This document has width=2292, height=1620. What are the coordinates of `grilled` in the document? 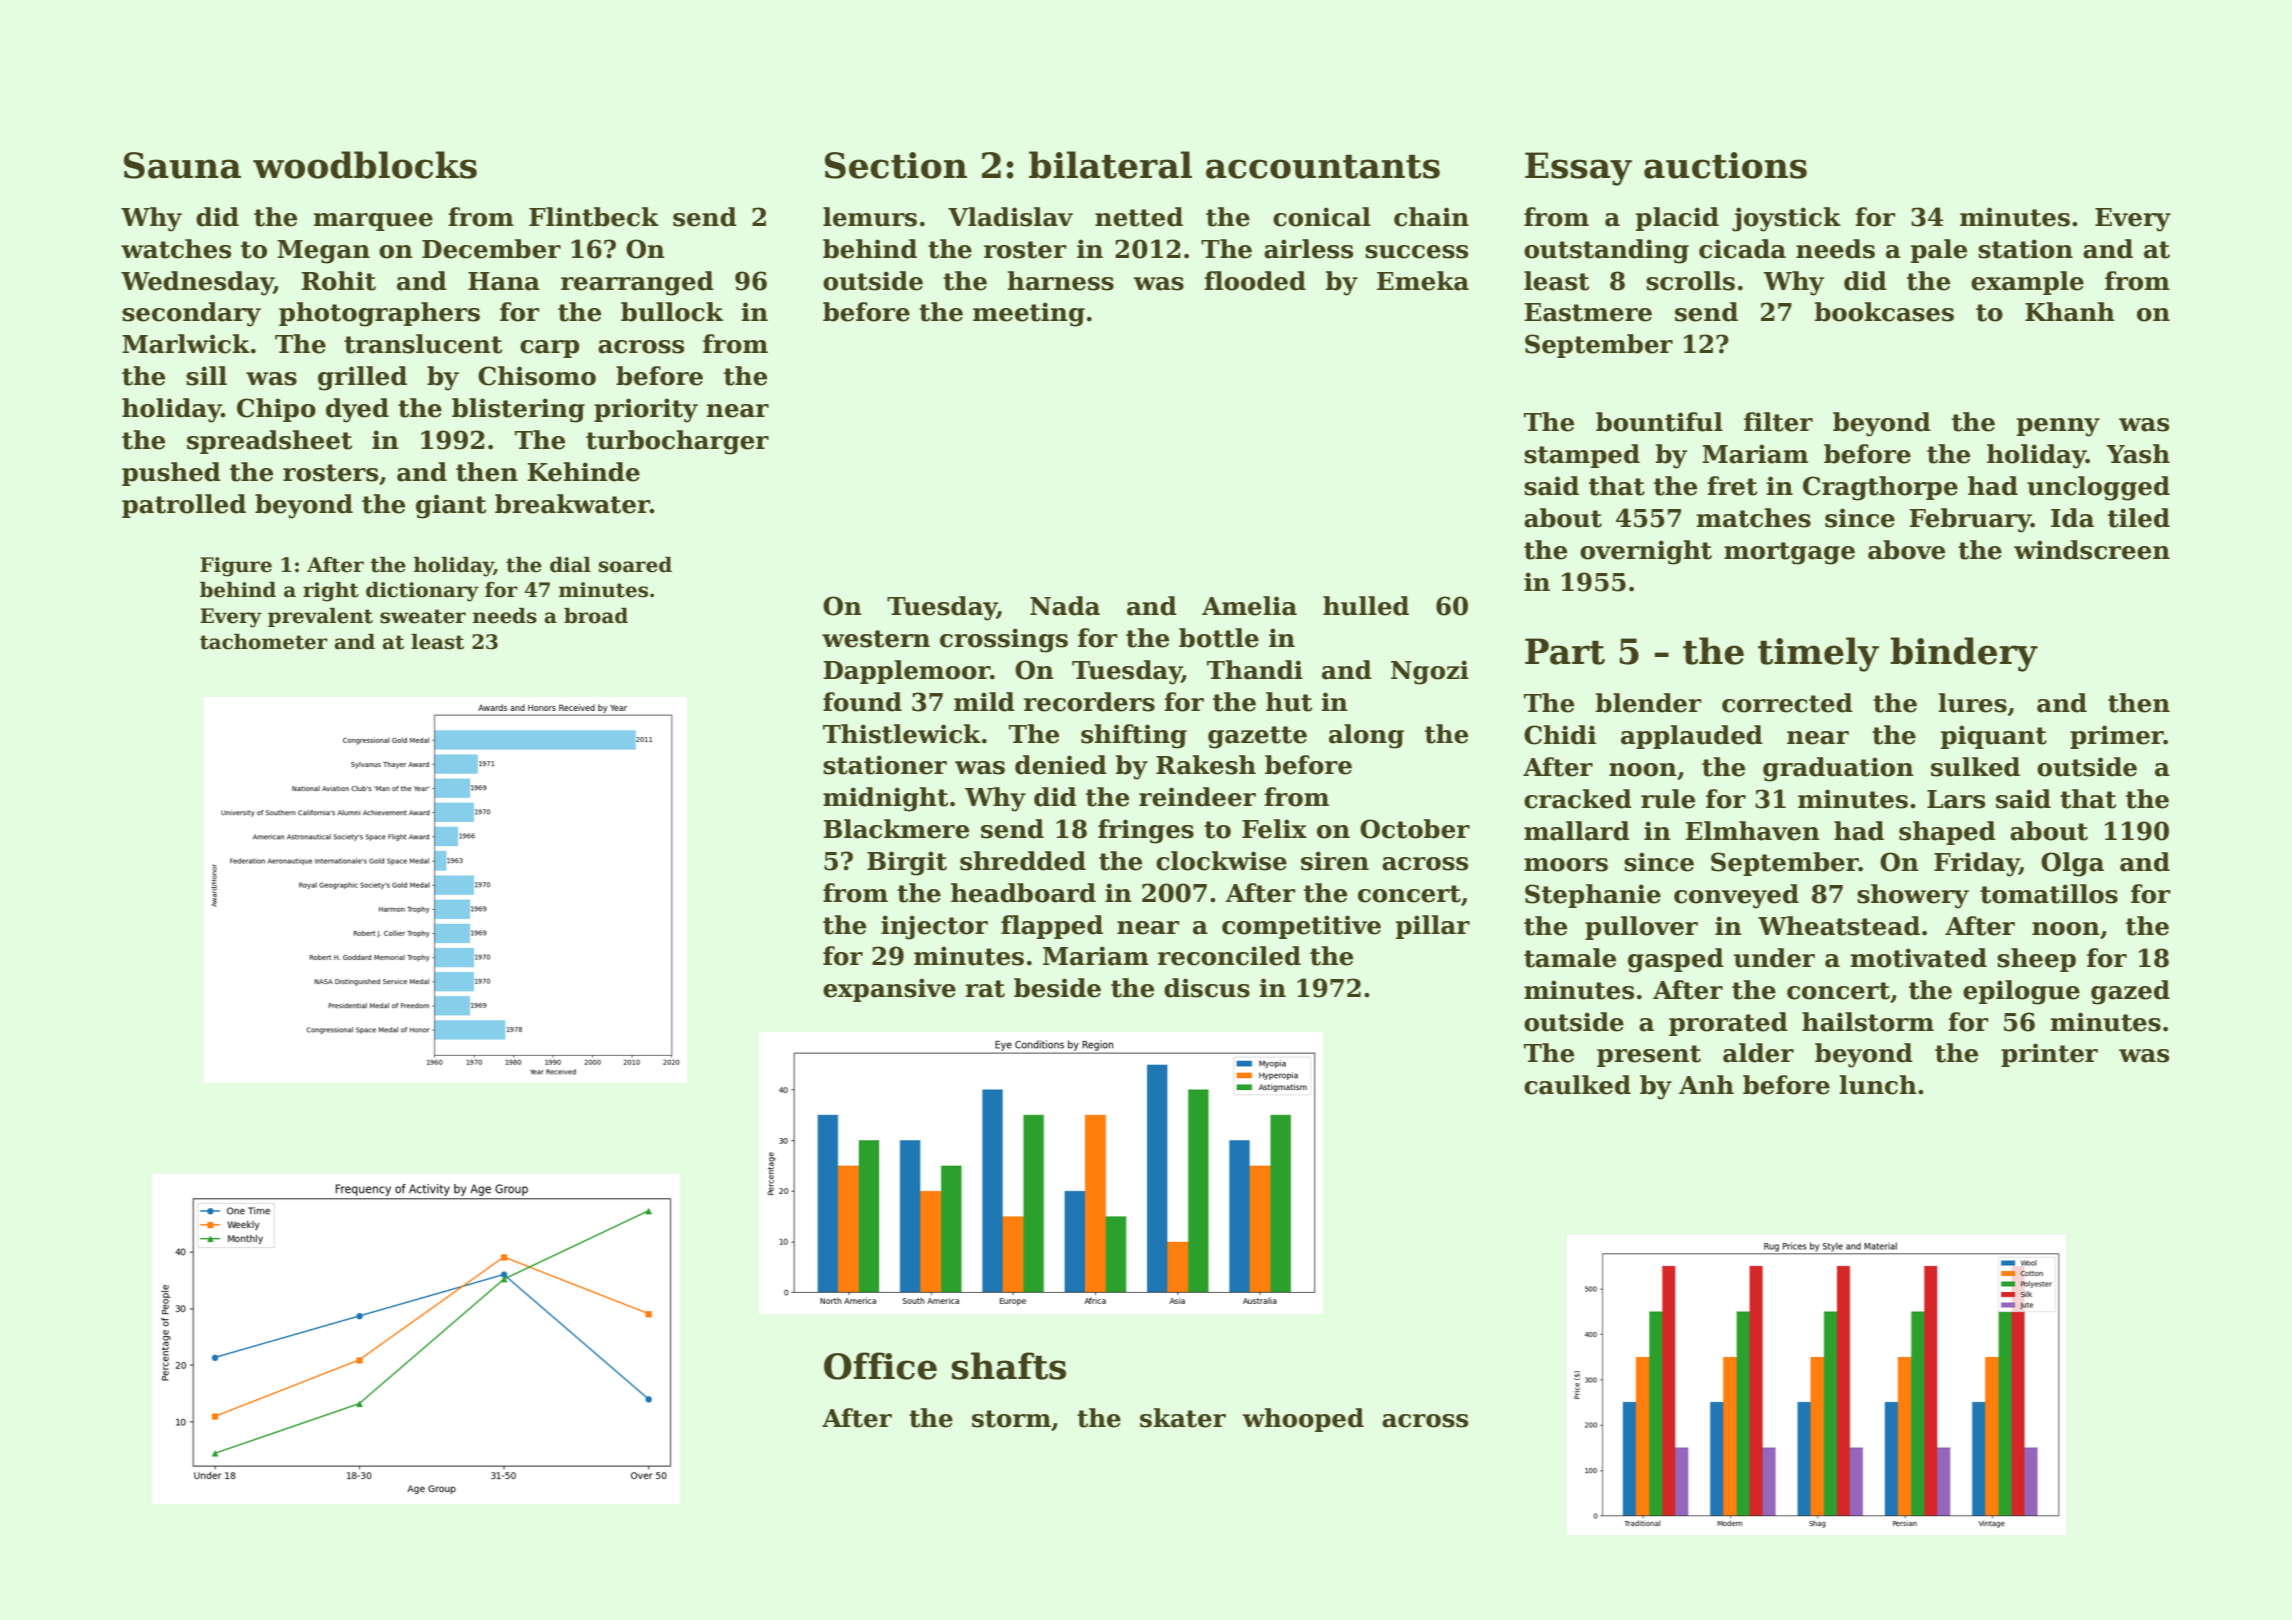 It's located at (362, 378).
